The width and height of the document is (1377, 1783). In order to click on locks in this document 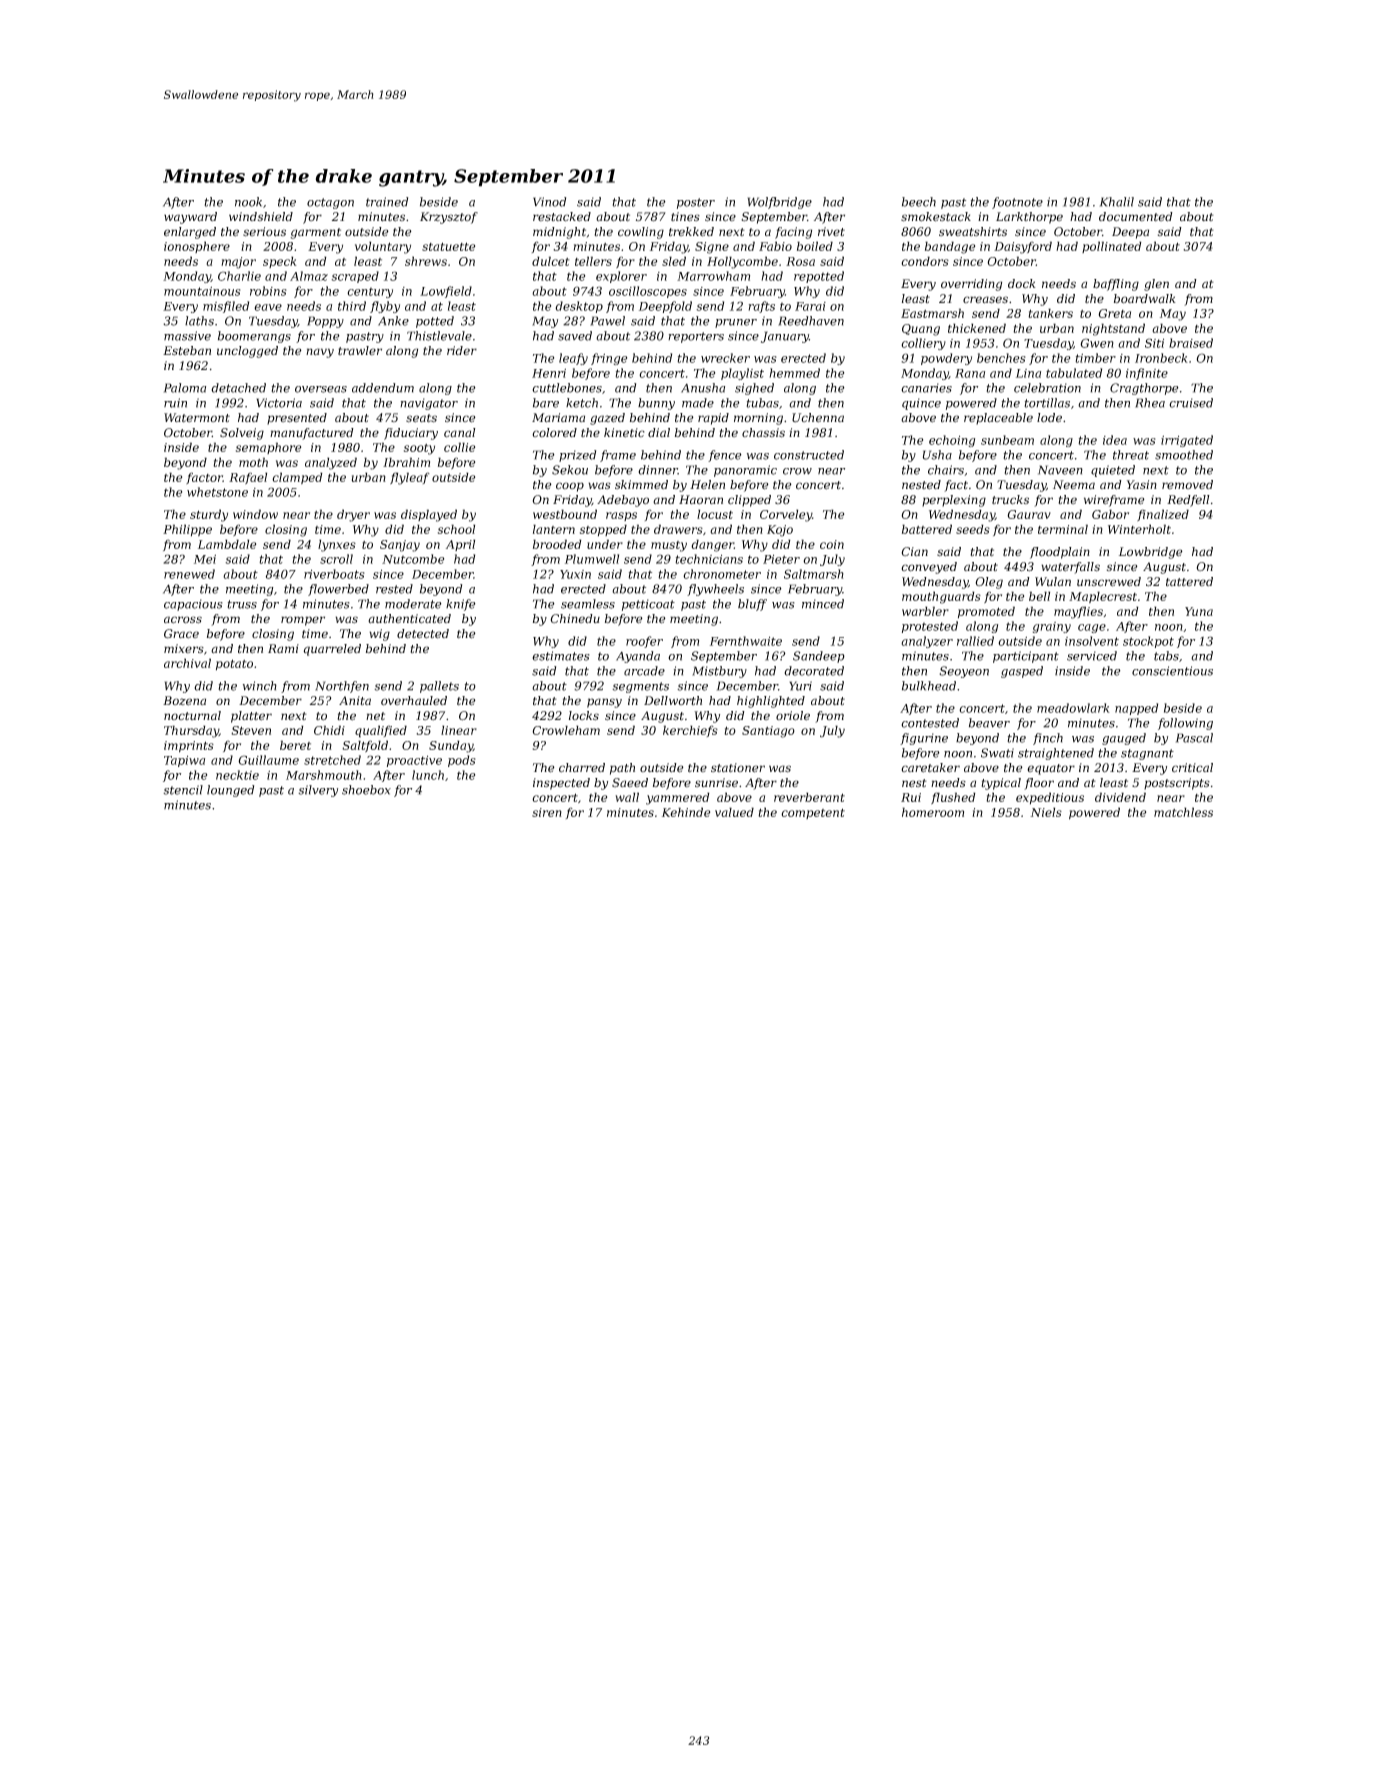, I will do `click(584, 716)`.
